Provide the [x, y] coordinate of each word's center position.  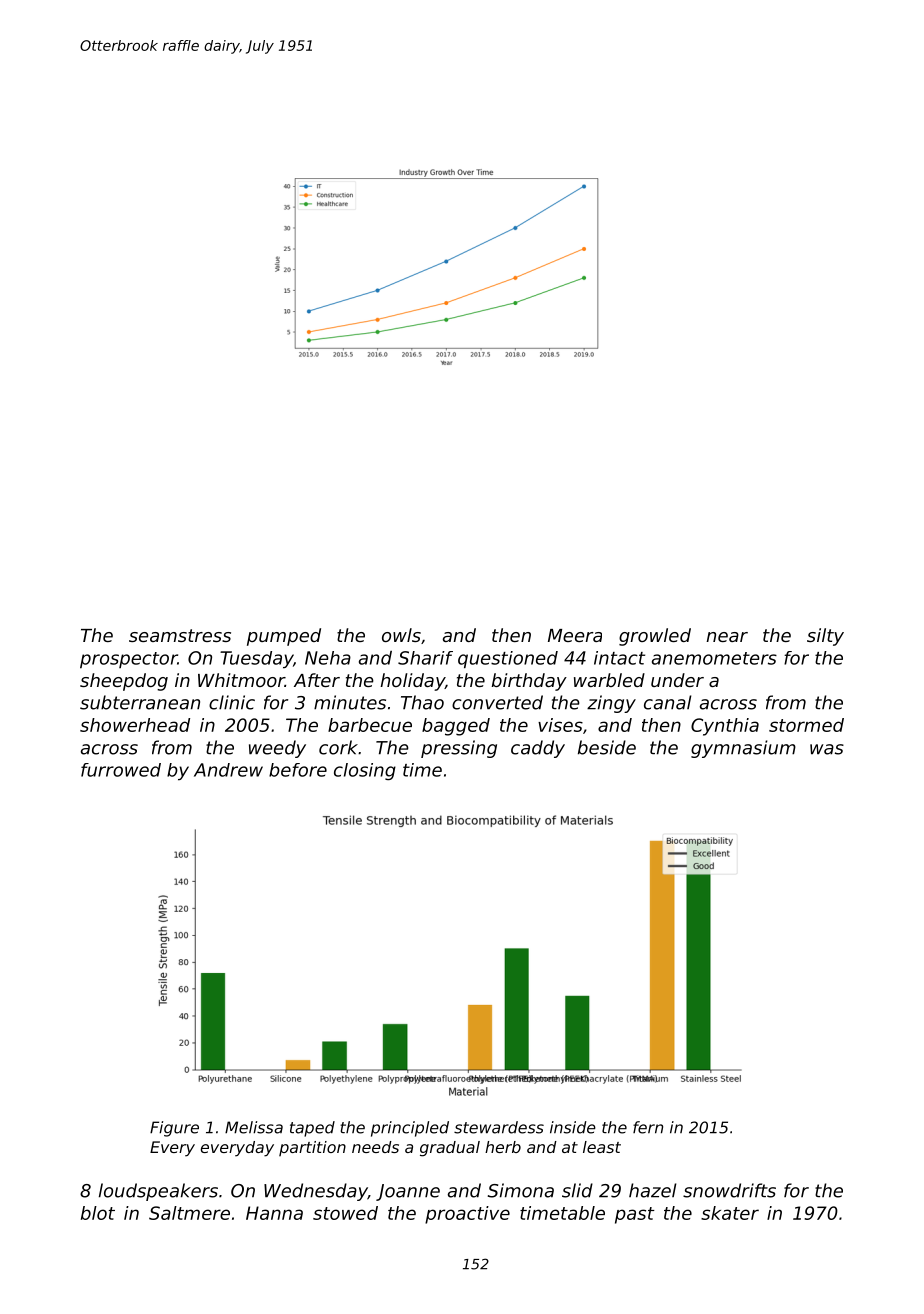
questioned [508, 659]
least [602, 1147]
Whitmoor [241, 680]
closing [365, 771]
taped [312, 1129]
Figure [174, 1129]
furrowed [121, 770]
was [827, 749]
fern [648, 1127]
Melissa [254, 1127]
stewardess [499, 1127]
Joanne [408, 1192]
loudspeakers [158, 1192]
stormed [806, 725]
